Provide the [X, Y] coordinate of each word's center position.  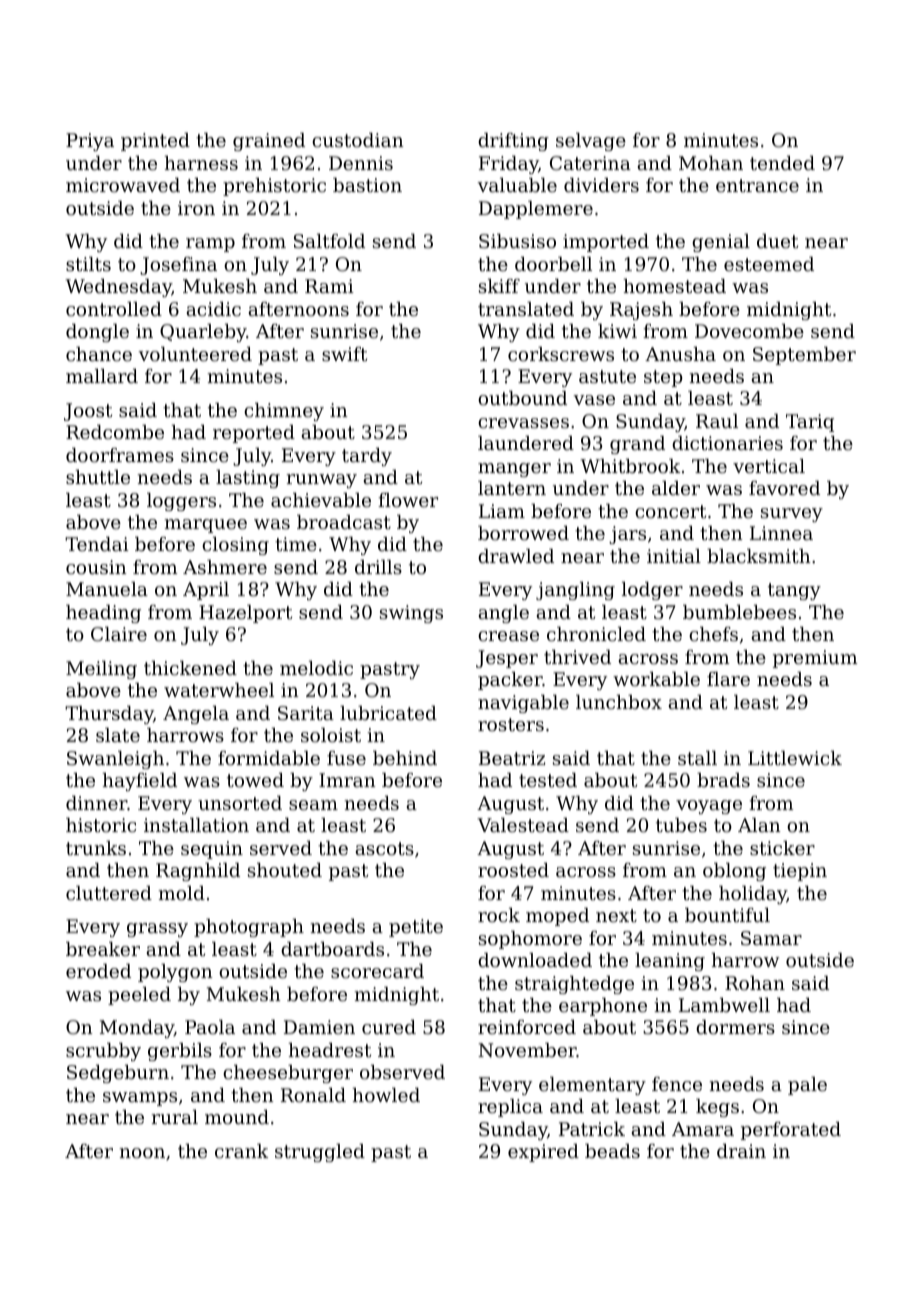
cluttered [109, 893]
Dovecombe [749, 331]
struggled [320, 1153]
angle [504, 614]
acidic [214, 309]
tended [782, 163]
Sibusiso [517, 241]
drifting [513, 142]
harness [201, 163]
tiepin [800, 872]
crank [241, 1151]
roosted [513, 870]
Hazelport [245, 614]
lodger [652, 591]
